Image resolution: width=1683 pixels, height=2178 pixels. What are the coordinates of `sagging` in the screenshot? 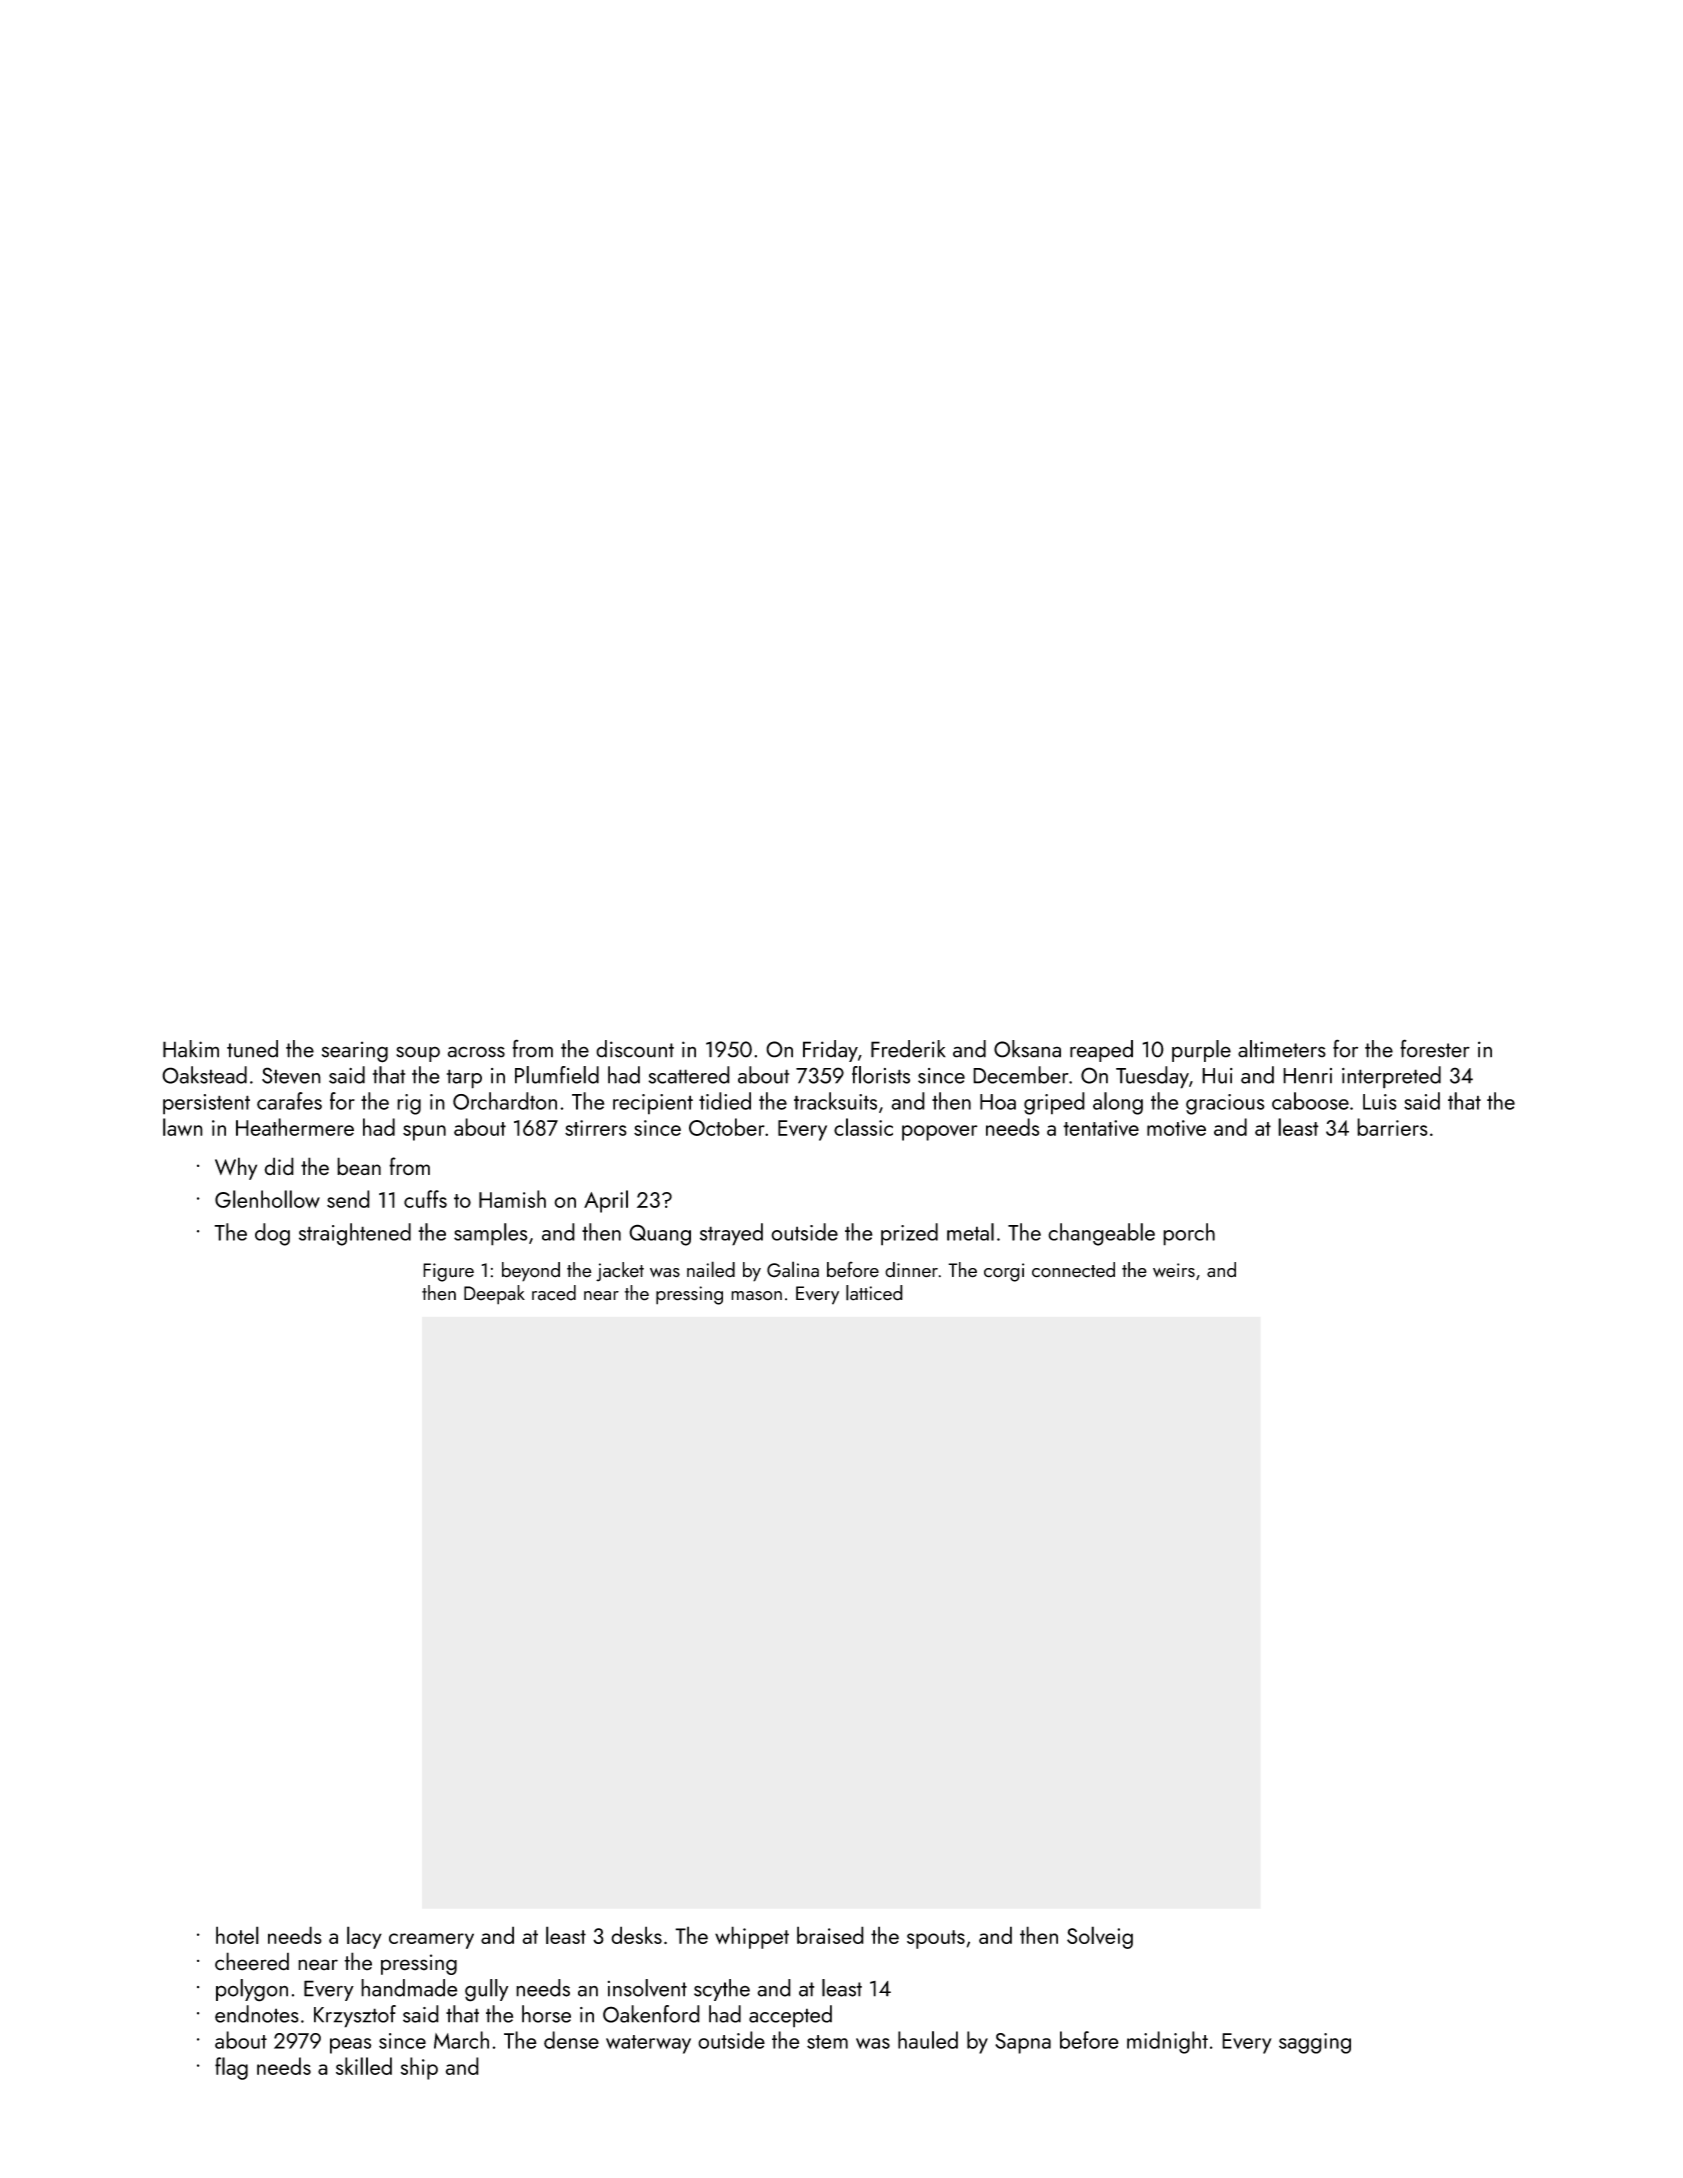 It's located at (1315, 2043).
